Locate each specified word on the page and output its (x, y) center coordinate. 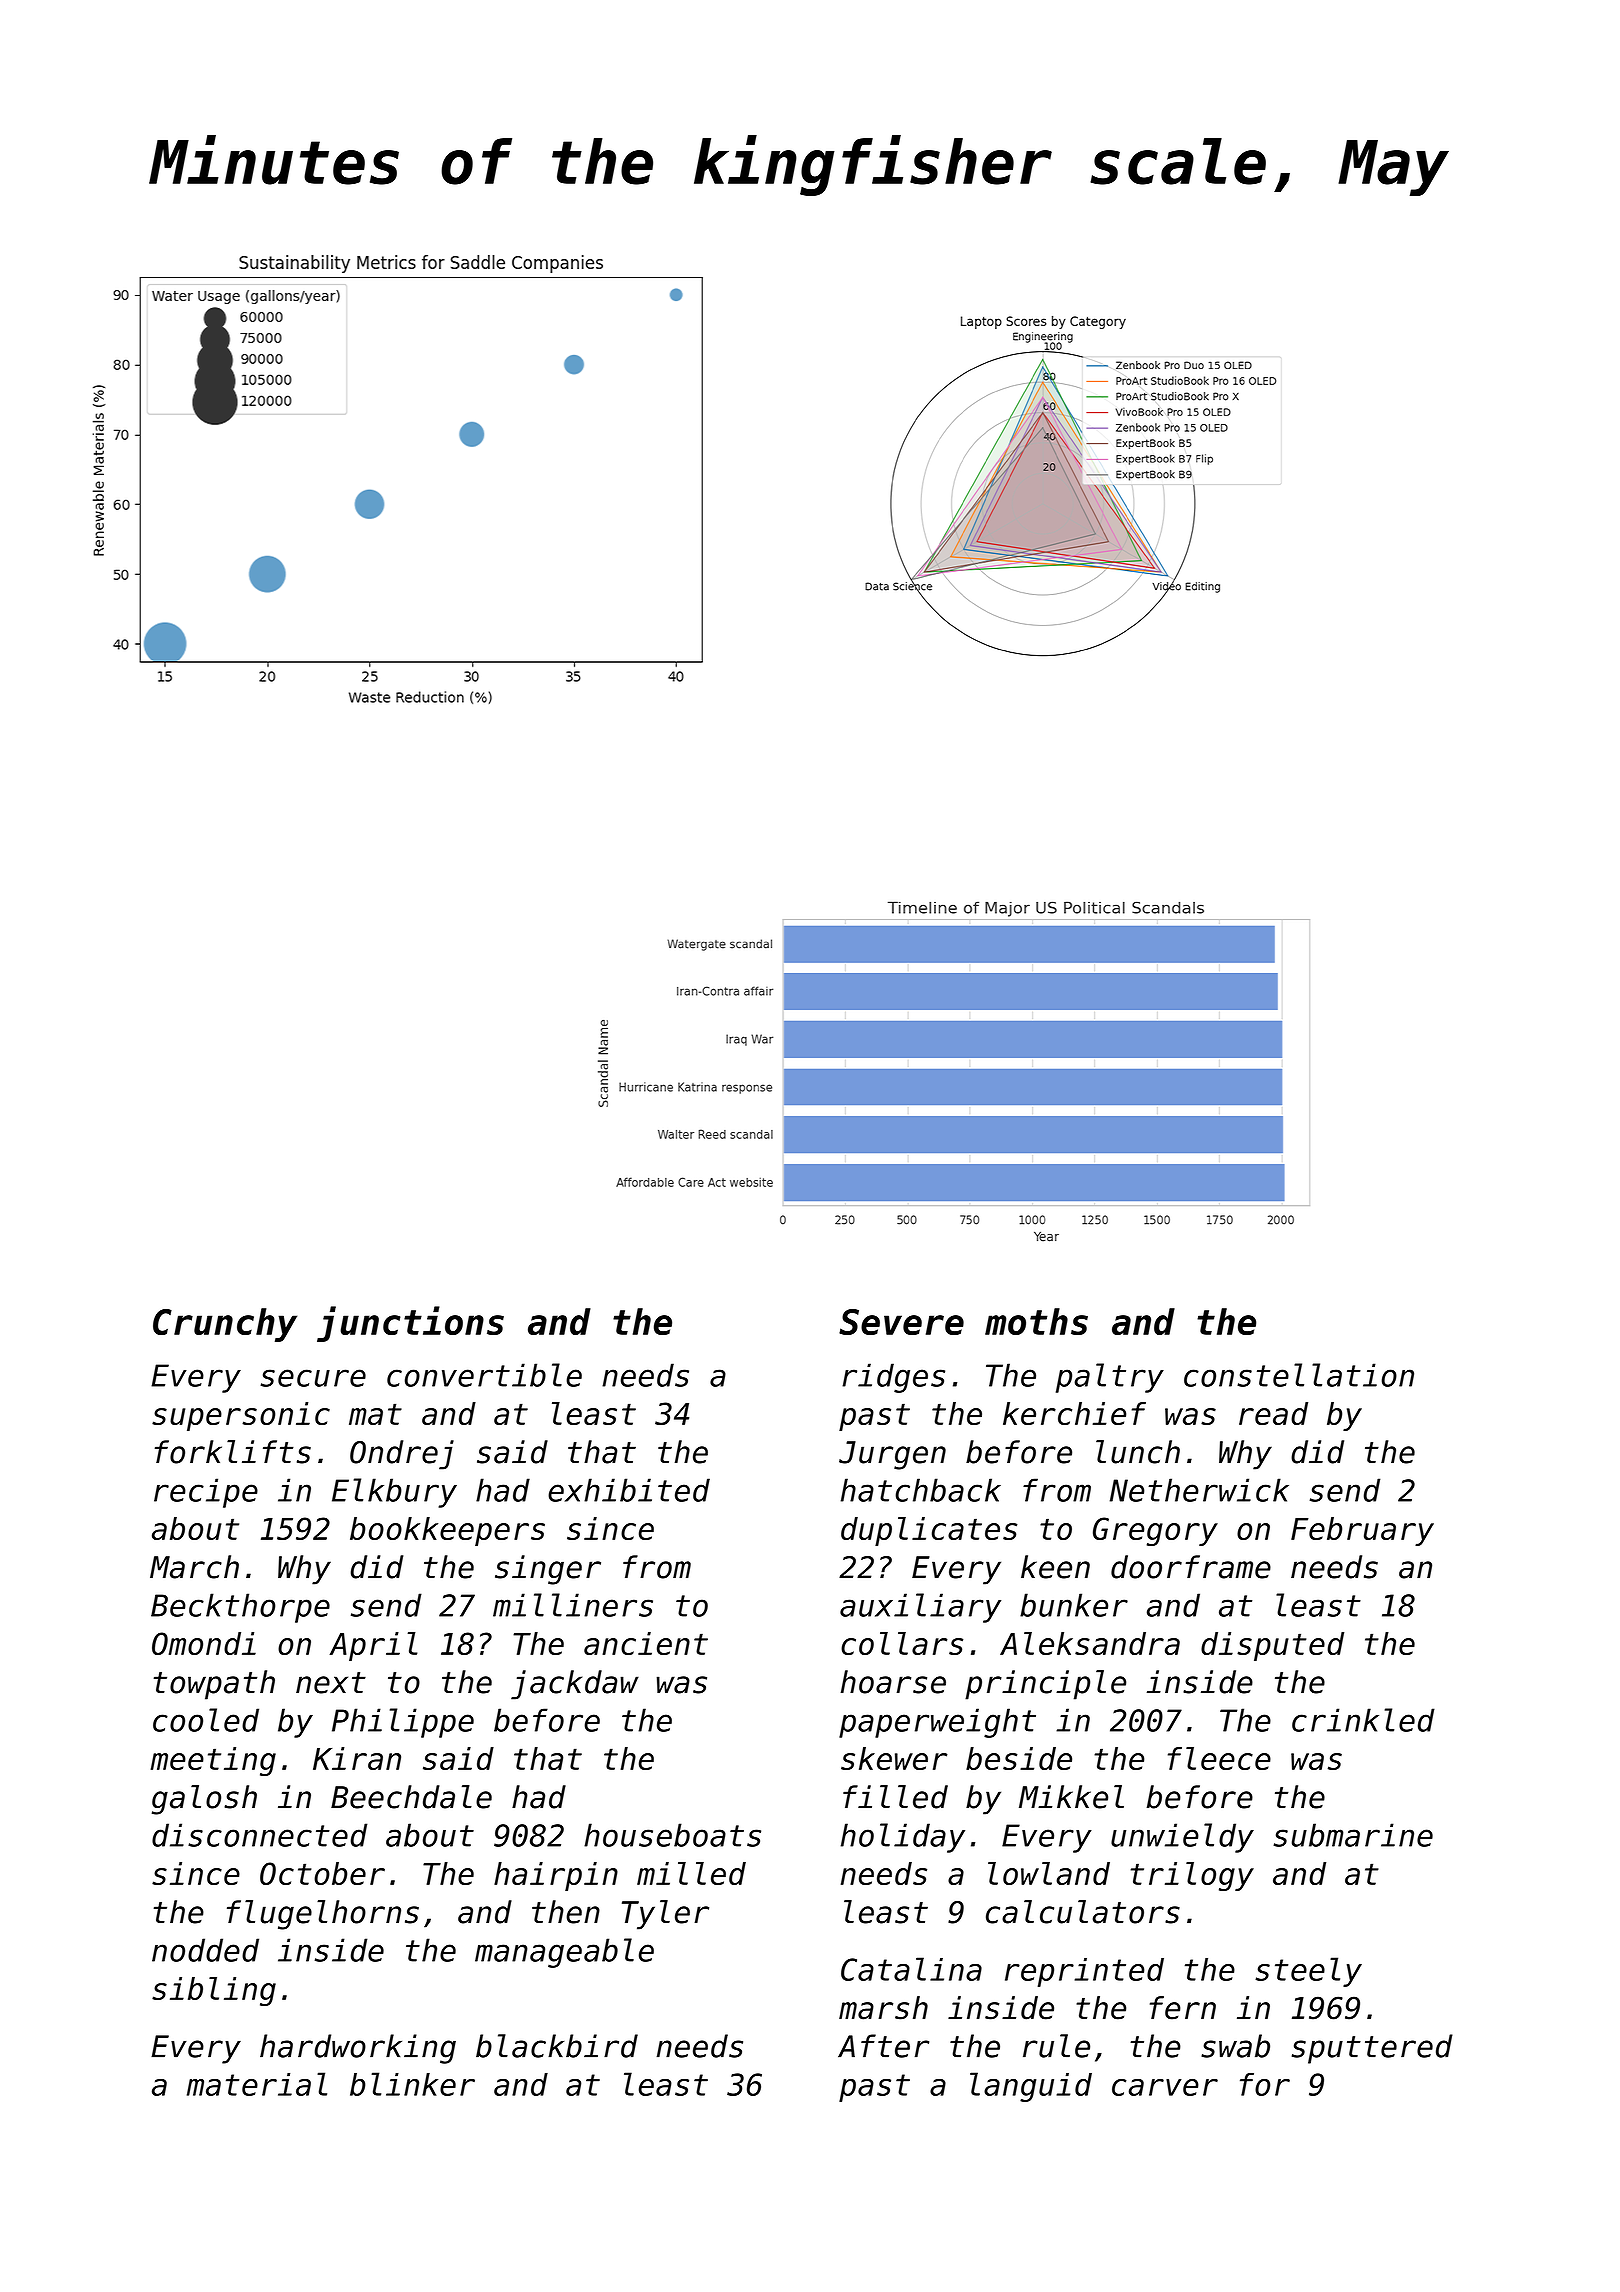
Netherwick (1199, 1490)
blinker (412, 2084)
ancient (646, 1643)
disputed (1272, 1646)
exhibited (629, 1490)
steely (1308, 1972)
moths (1036, 1321)
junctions (410, 1324)
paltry (1110, 1378)
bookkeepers (447, 1531)
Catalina (911, 1969)
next (331, 1683)
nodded (205, 1950)
